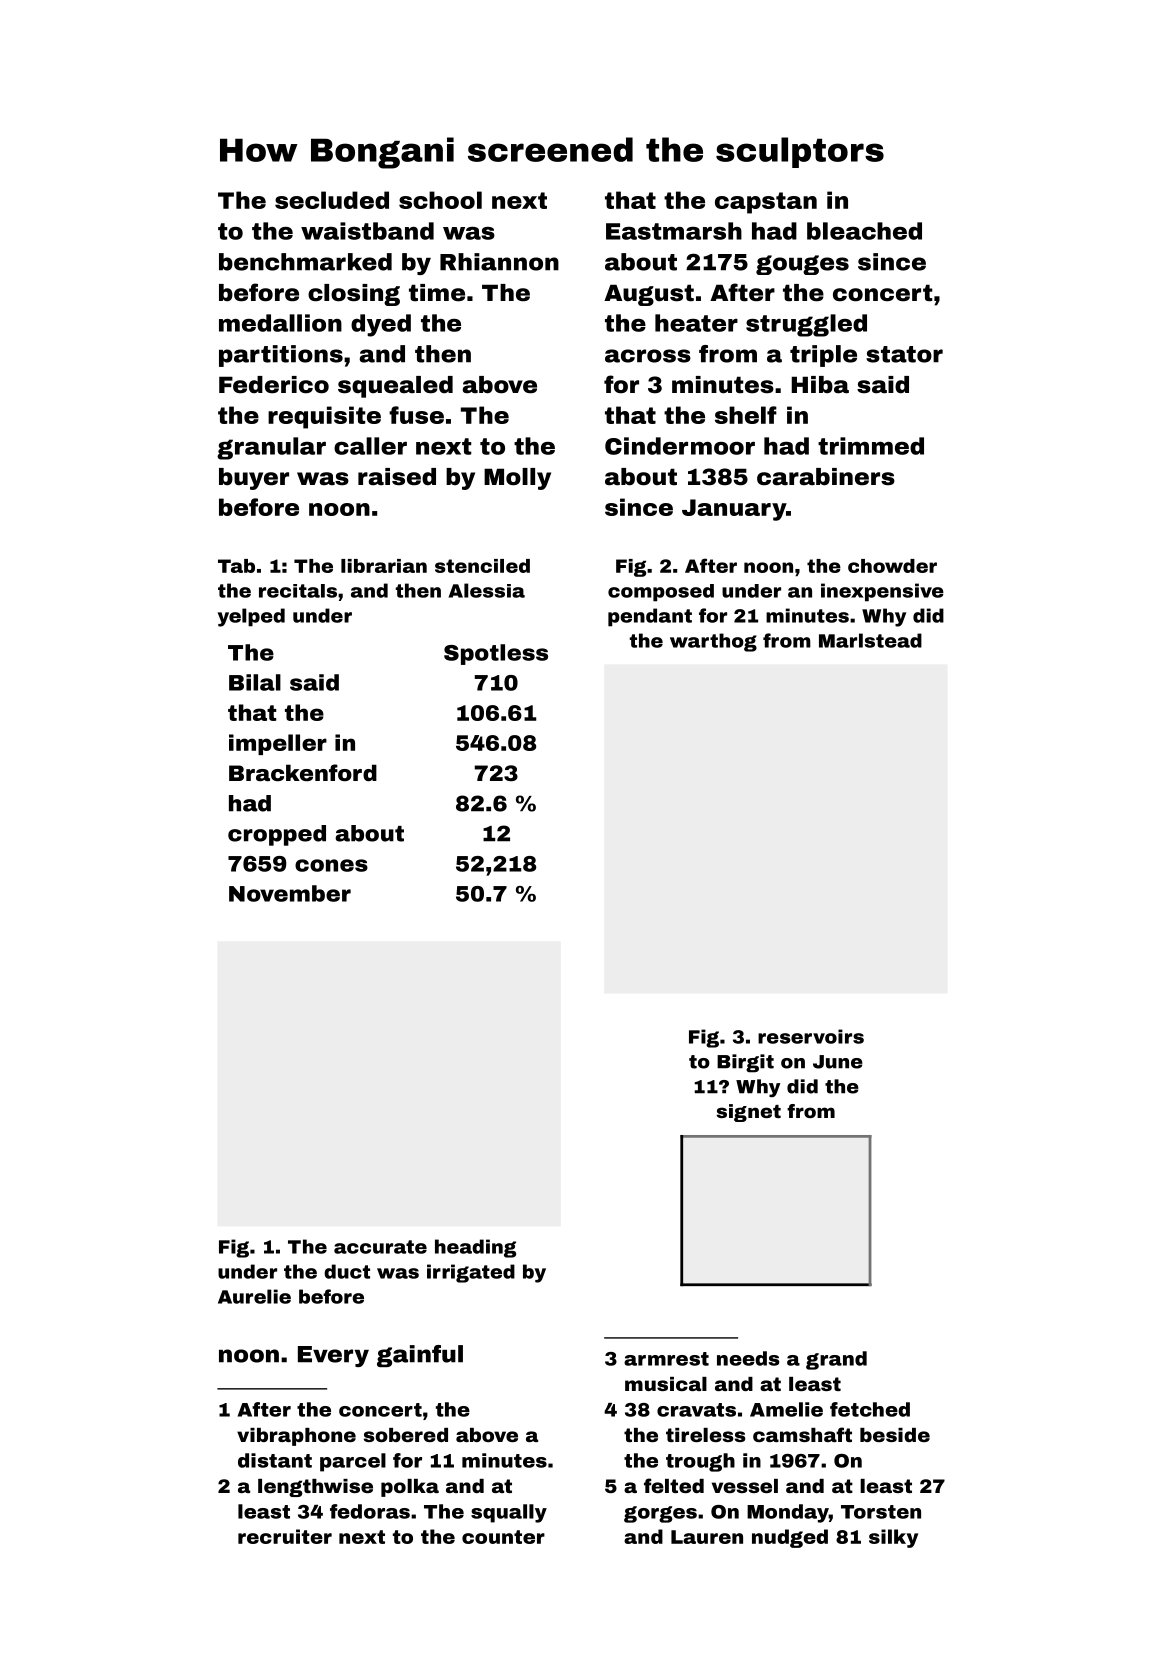  I want to click on June, so click(838, 1062).
